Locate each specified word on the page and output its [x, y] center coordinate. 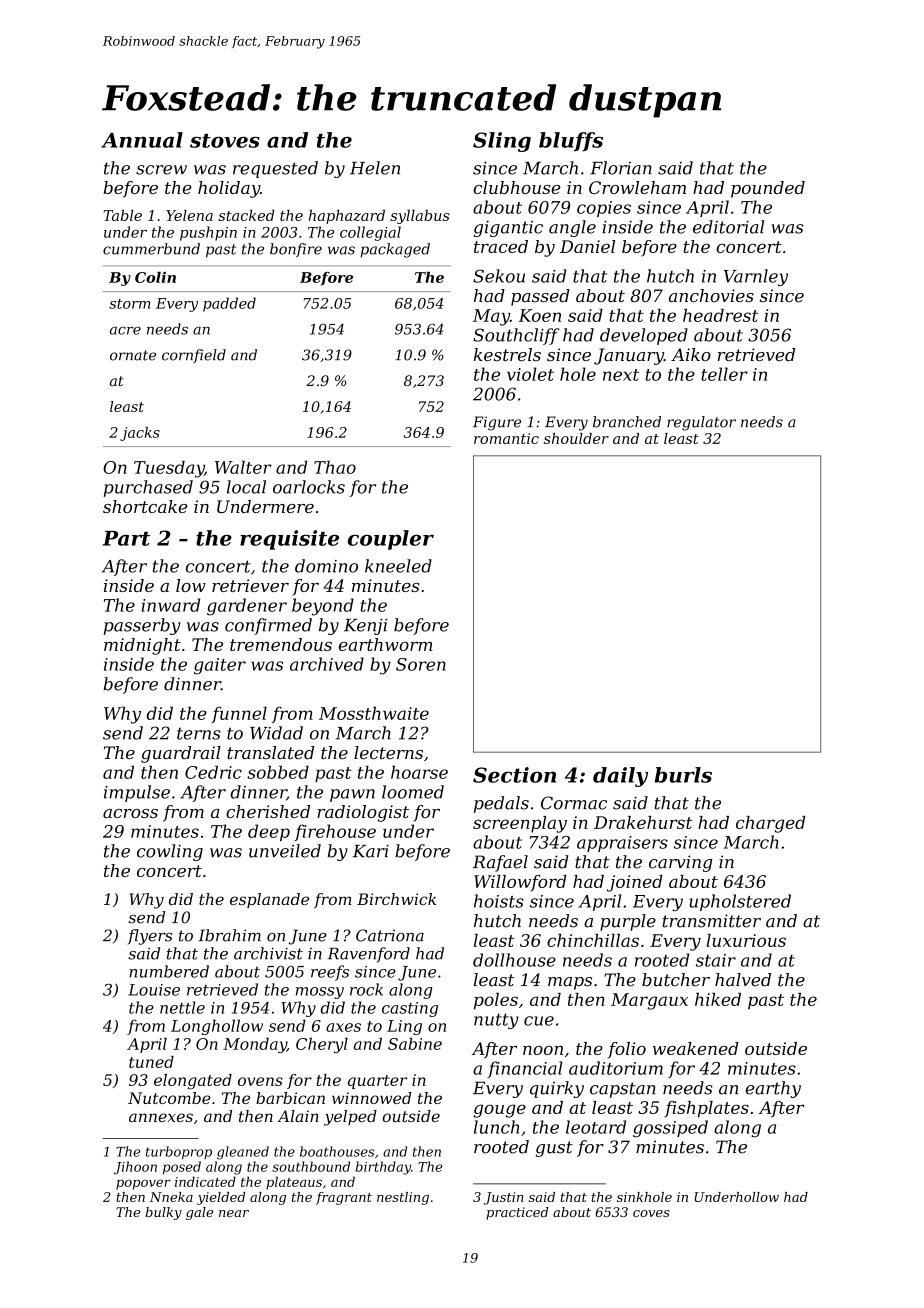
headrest [720, 315]
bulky [163, 1213]
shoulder [576, 438]
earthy [773, 1089]
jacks [140, 434]
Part [126, 538]
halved [743, 980]
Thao [335, 467]
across [130, 813]
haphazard [347, 217]
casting [410, 1009]
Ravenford [368, 955]
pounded [768, 189]
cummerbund [151, 249]
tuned [151, 1062]
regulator [701, 423]
